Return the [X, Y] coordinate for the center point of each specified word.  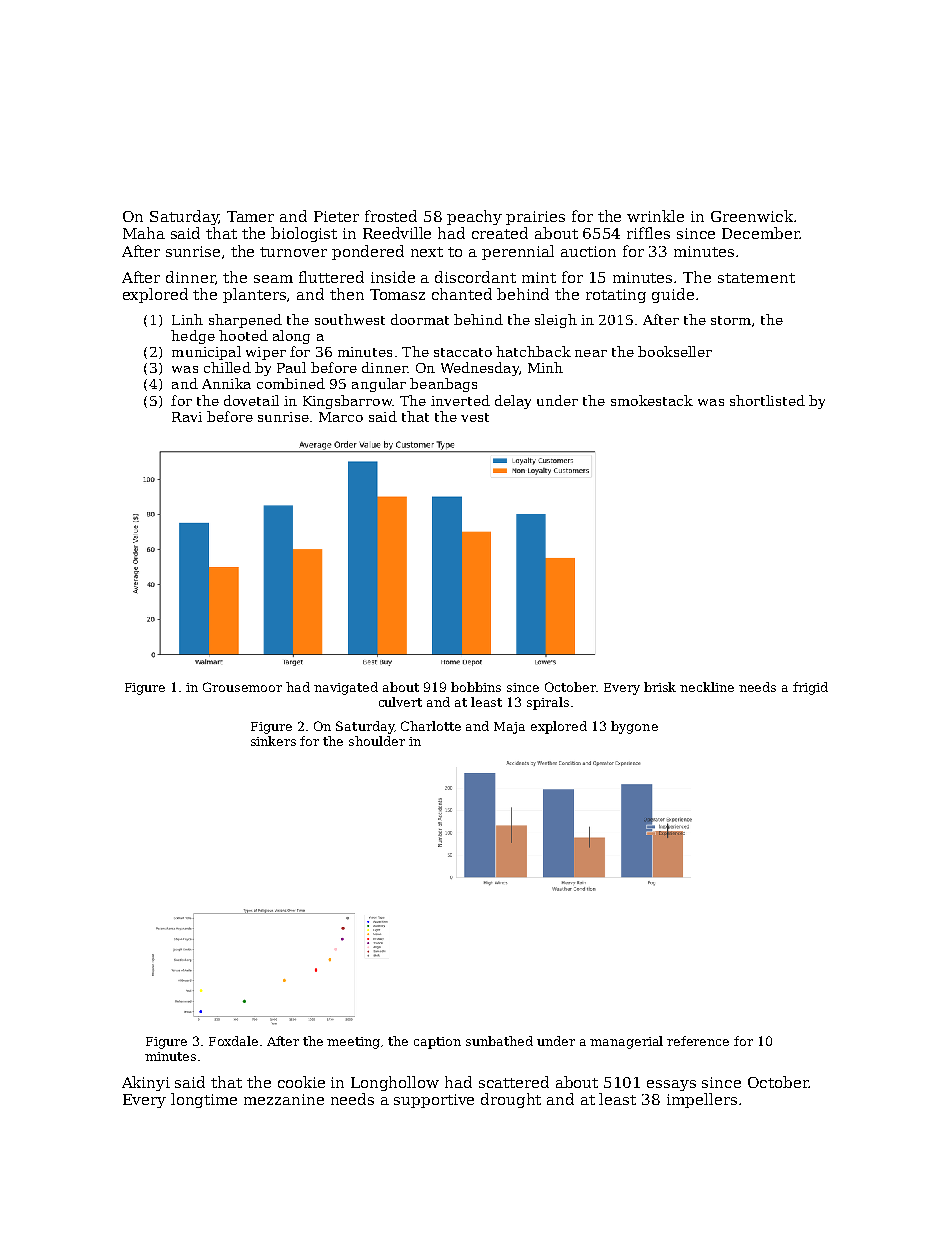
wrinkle [655, 216]
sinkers [273, 741]
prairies [535, 218]
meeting [353, 1043]
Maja [509, 728]
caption [437, 1043]
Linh [187, 319]
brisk [660, 687]
